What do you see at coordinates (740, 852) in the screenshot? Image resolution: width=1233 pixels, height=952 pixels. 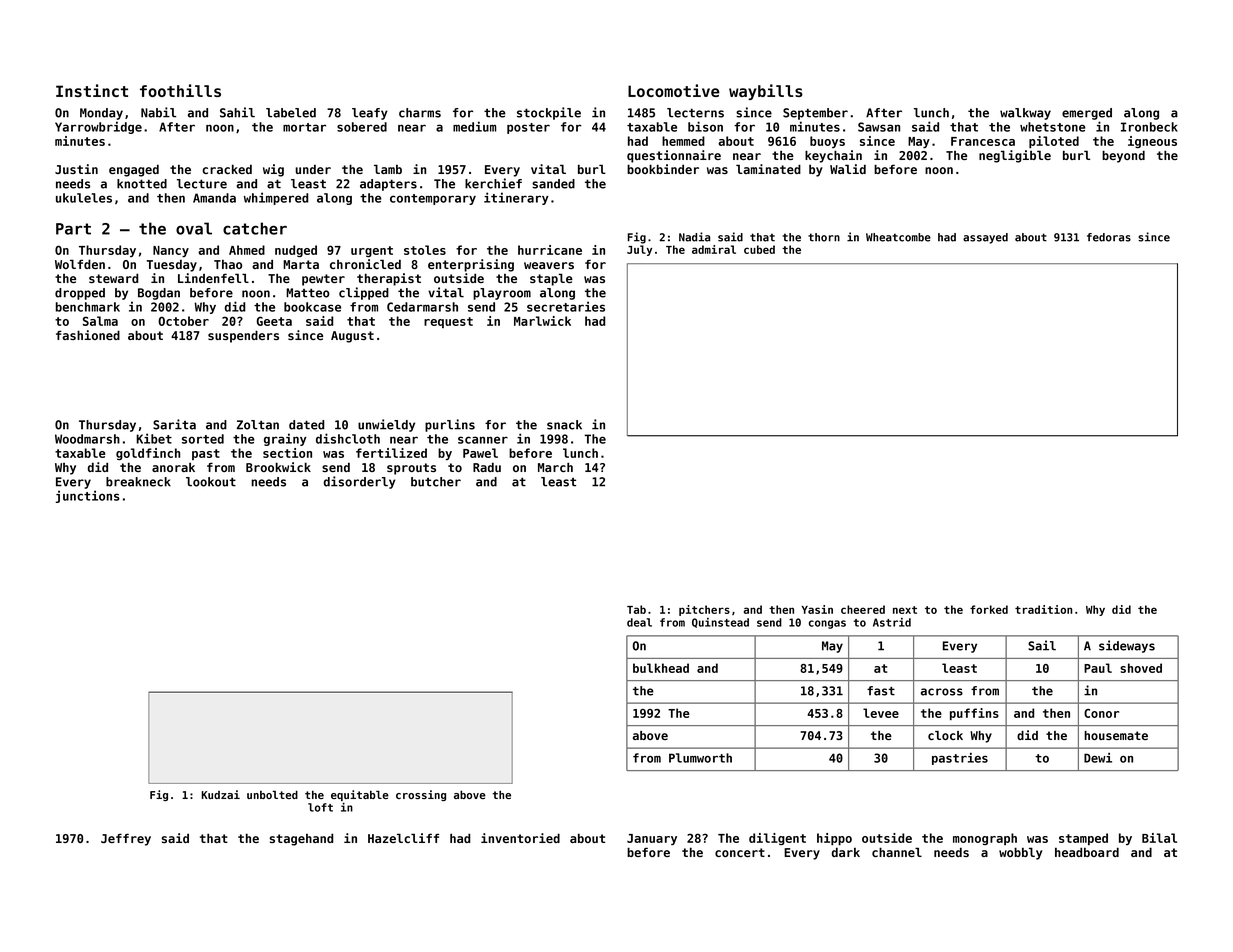 I see `concert` at bounding box center [740, 852].
